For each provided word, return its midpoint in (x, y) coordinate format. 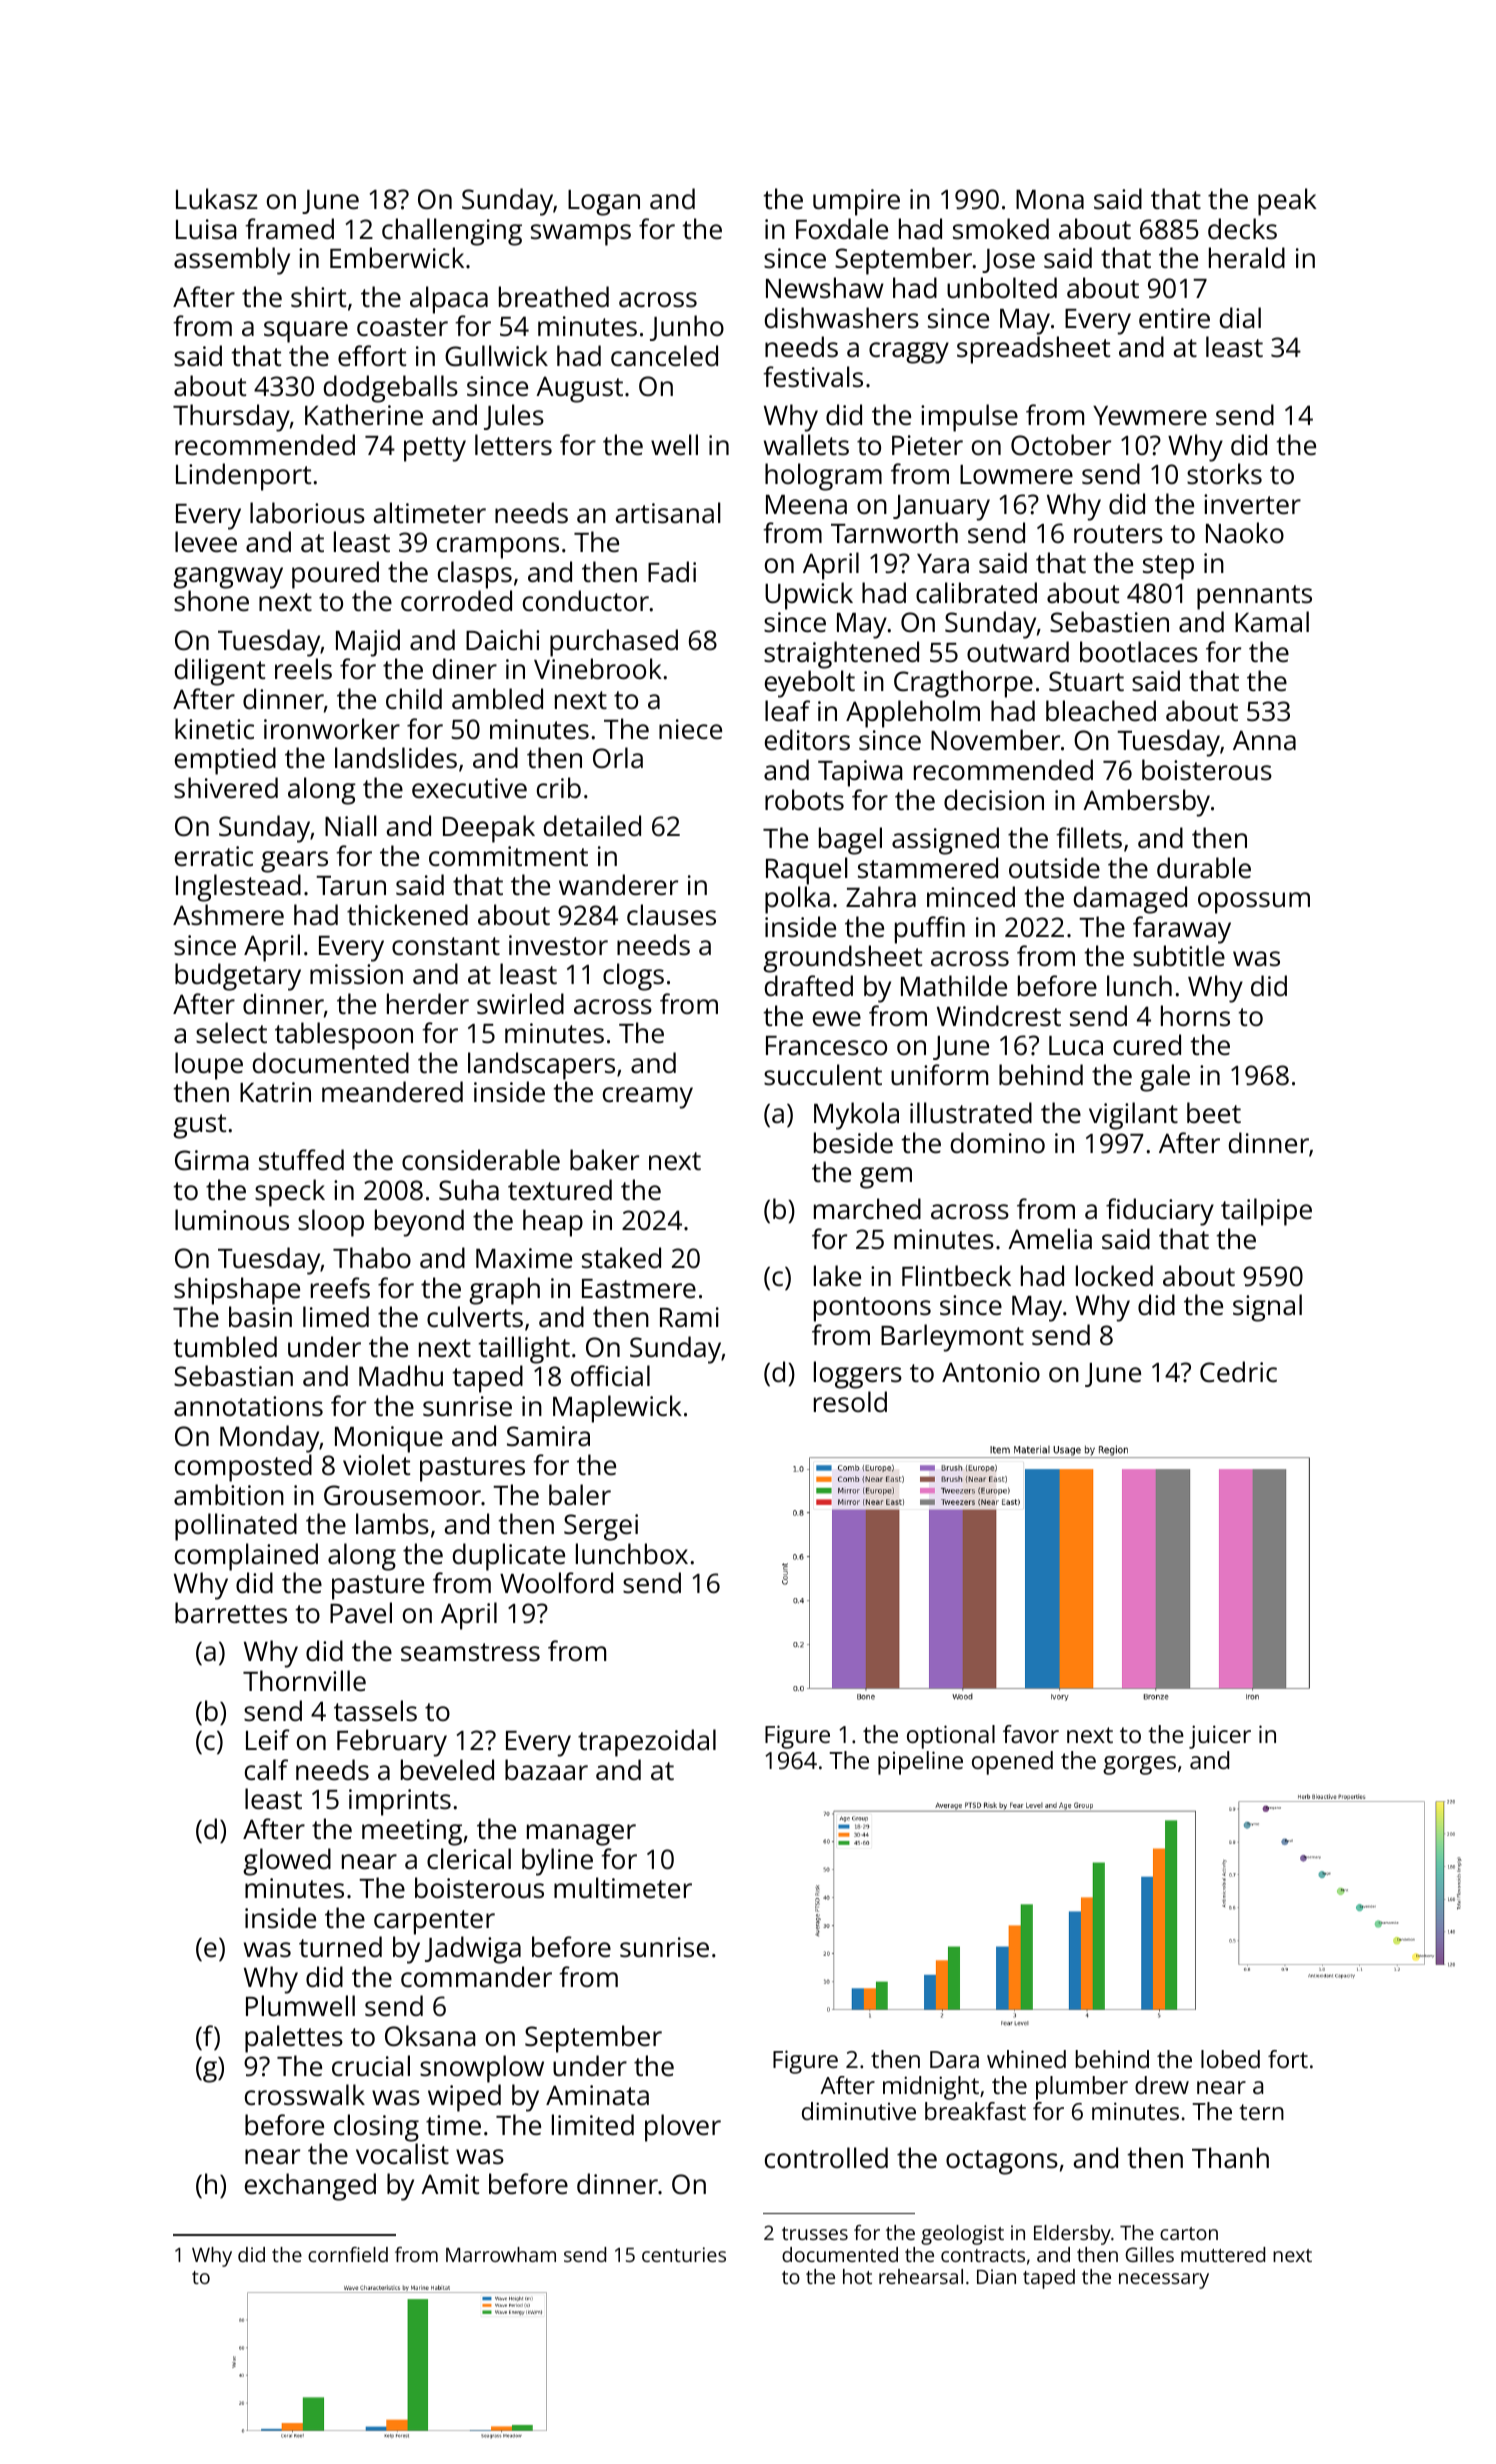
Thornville (304, 1681)
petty (435, 449)
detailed (592, 826)
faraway (1182, 930)
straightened (841, 655)
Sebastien (1109, 622)
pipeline (920, 1763)
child (414, 698)
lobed (1230, 2059)
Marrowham (501, 2254)
